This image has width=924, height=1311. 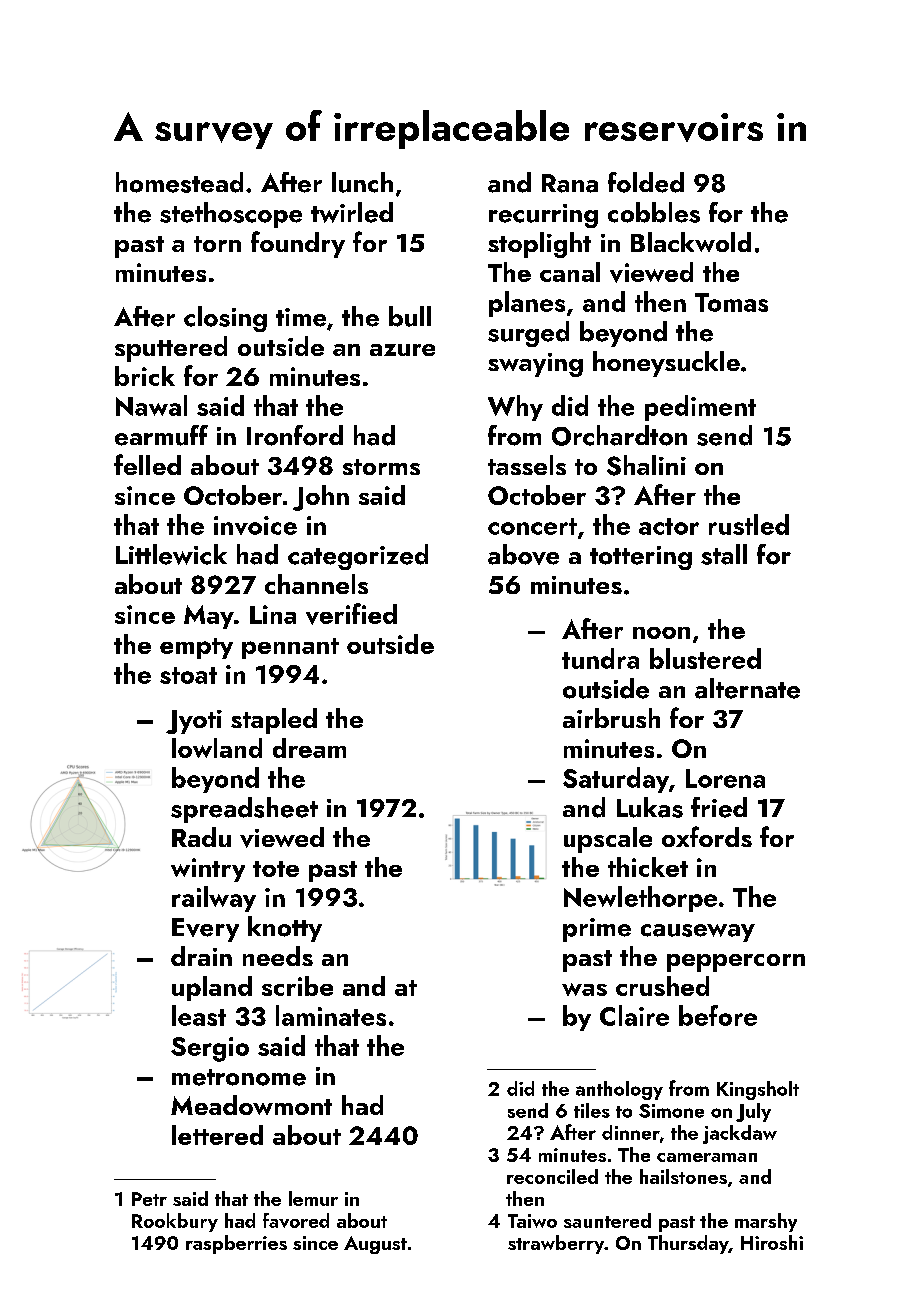 What do you see at coordinates (648, 867) in the image?
I see `thicket` at bounding box center [648, 867].
